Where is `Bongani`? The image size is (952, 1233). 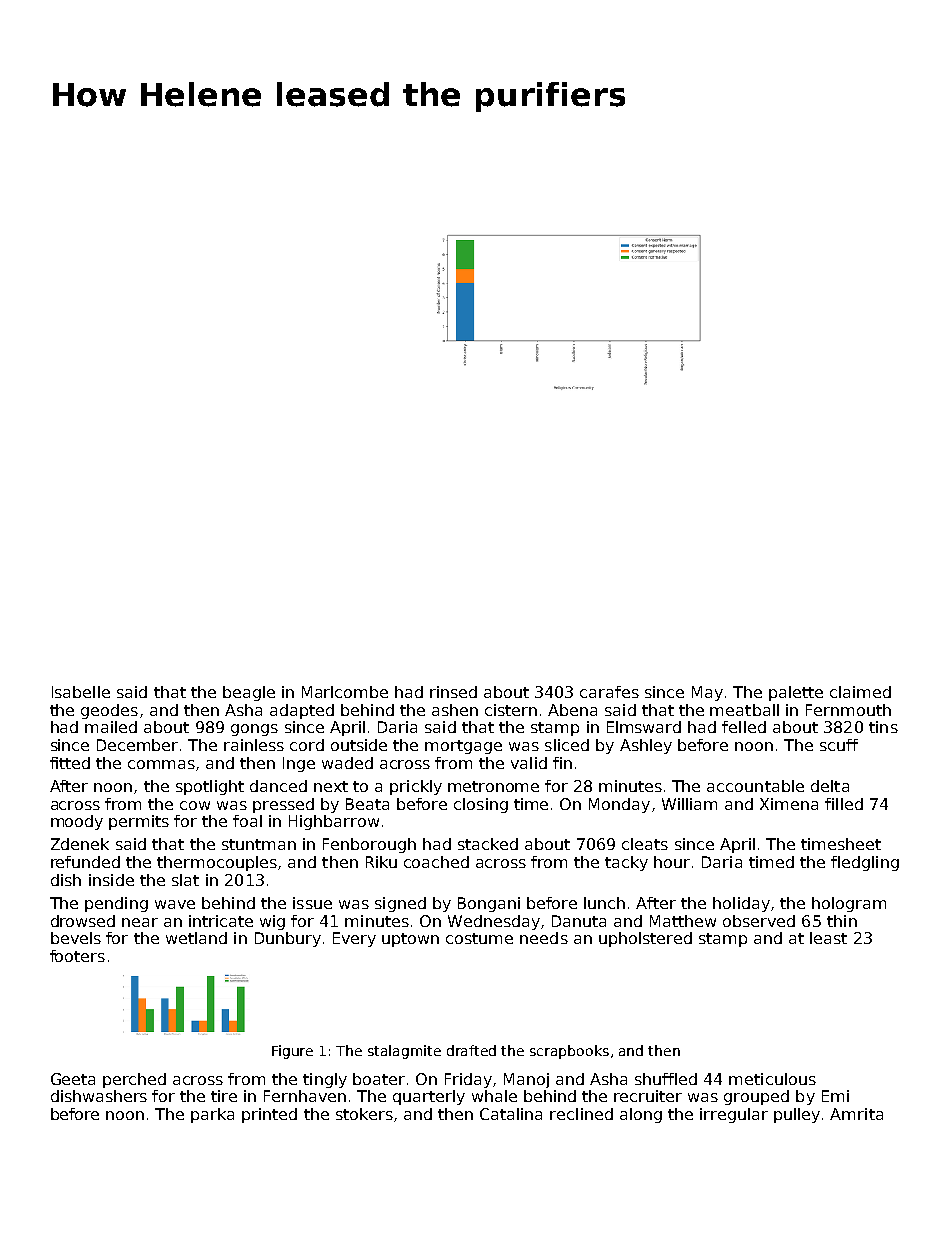
Bongani is located at coordinates (489, 904).
